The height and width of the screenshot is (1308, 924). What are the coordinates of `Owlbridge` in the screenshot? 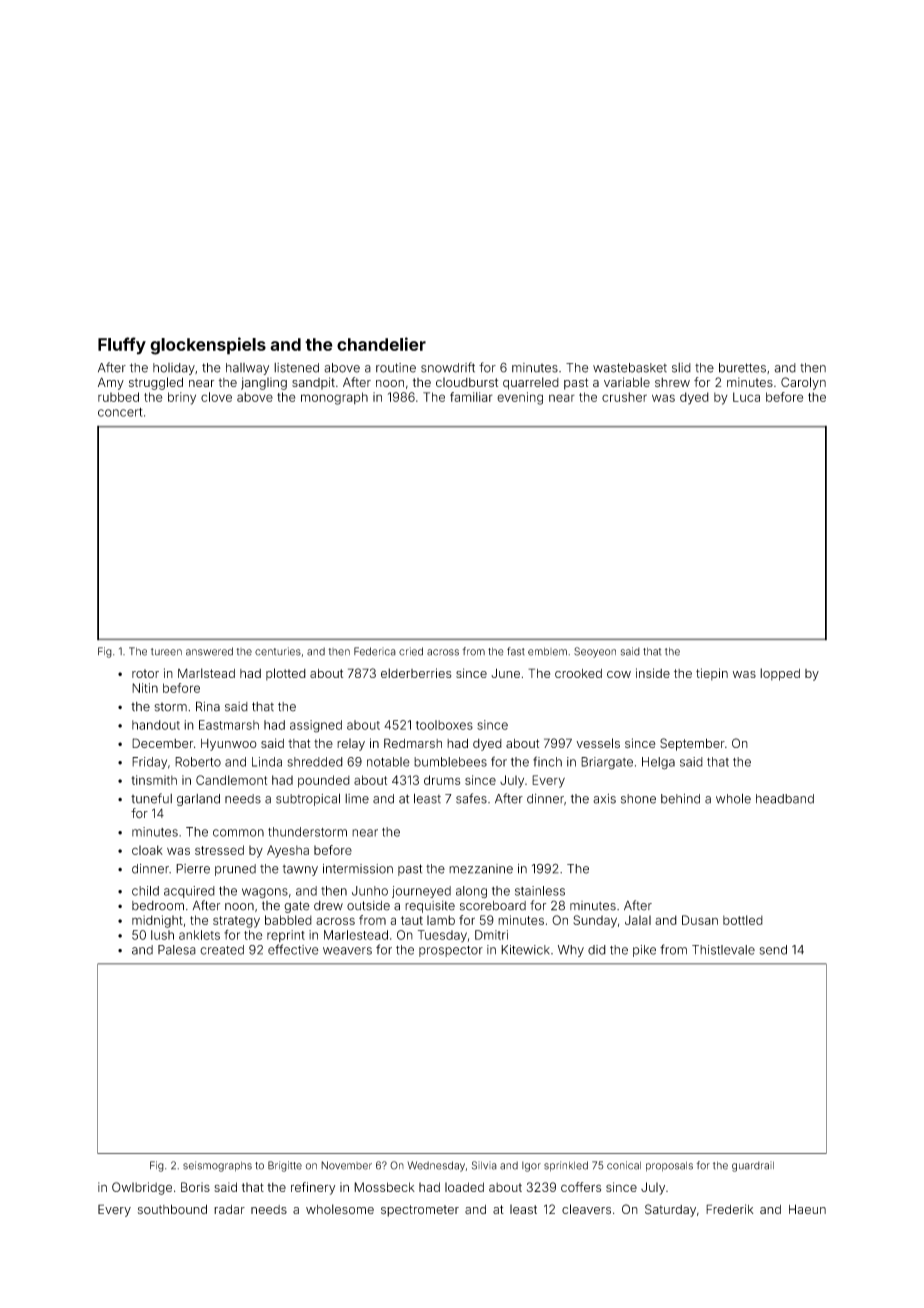 It's located at (142, 1188).
